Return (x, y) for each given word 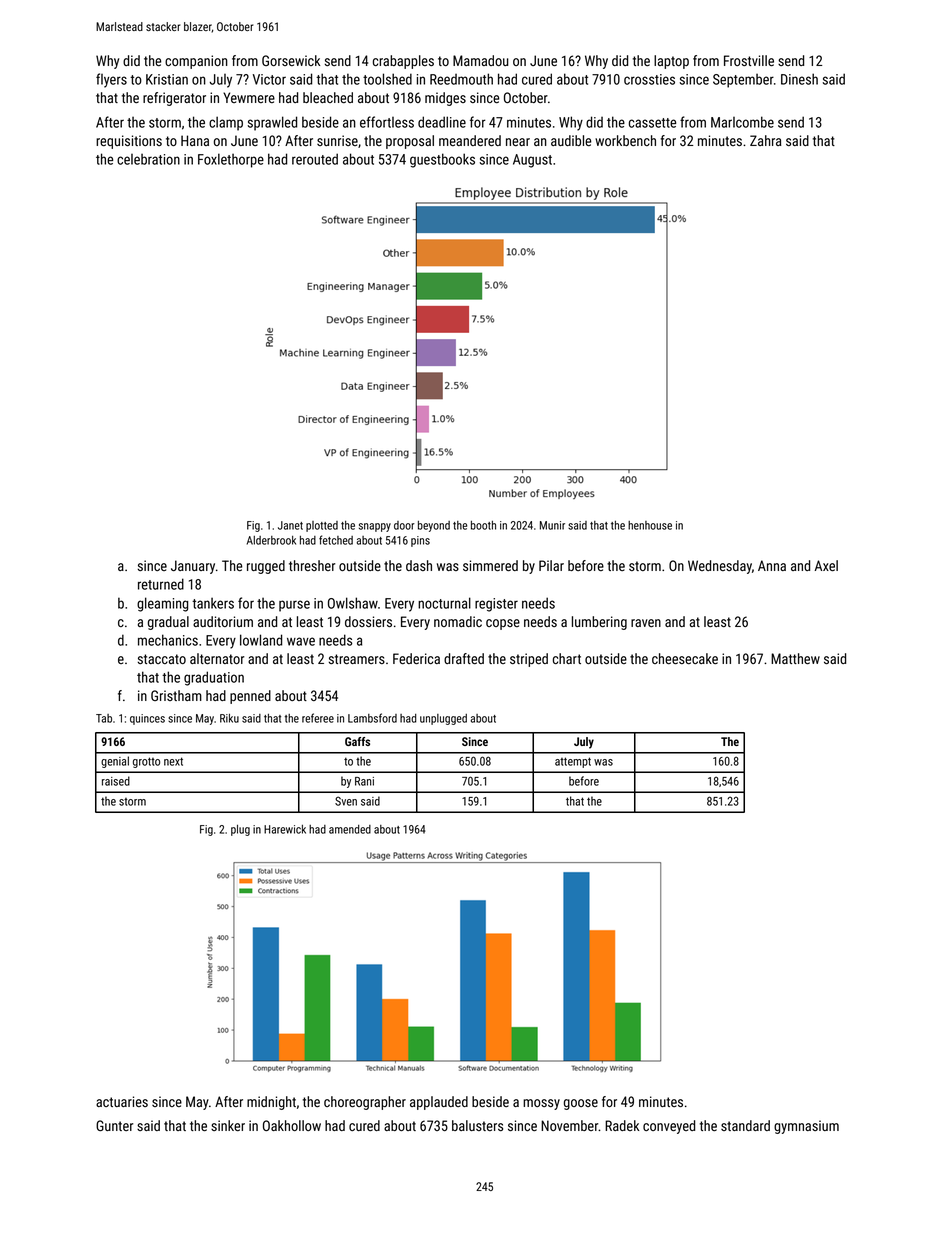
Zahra (765, 140)
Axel (826, 565)
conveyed (669, 1127)
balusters (477, 1125)
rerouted (315, 159)
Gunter (114, 1125)
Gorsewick (291, 60)
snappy (375, 527)
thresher (312, 565)
